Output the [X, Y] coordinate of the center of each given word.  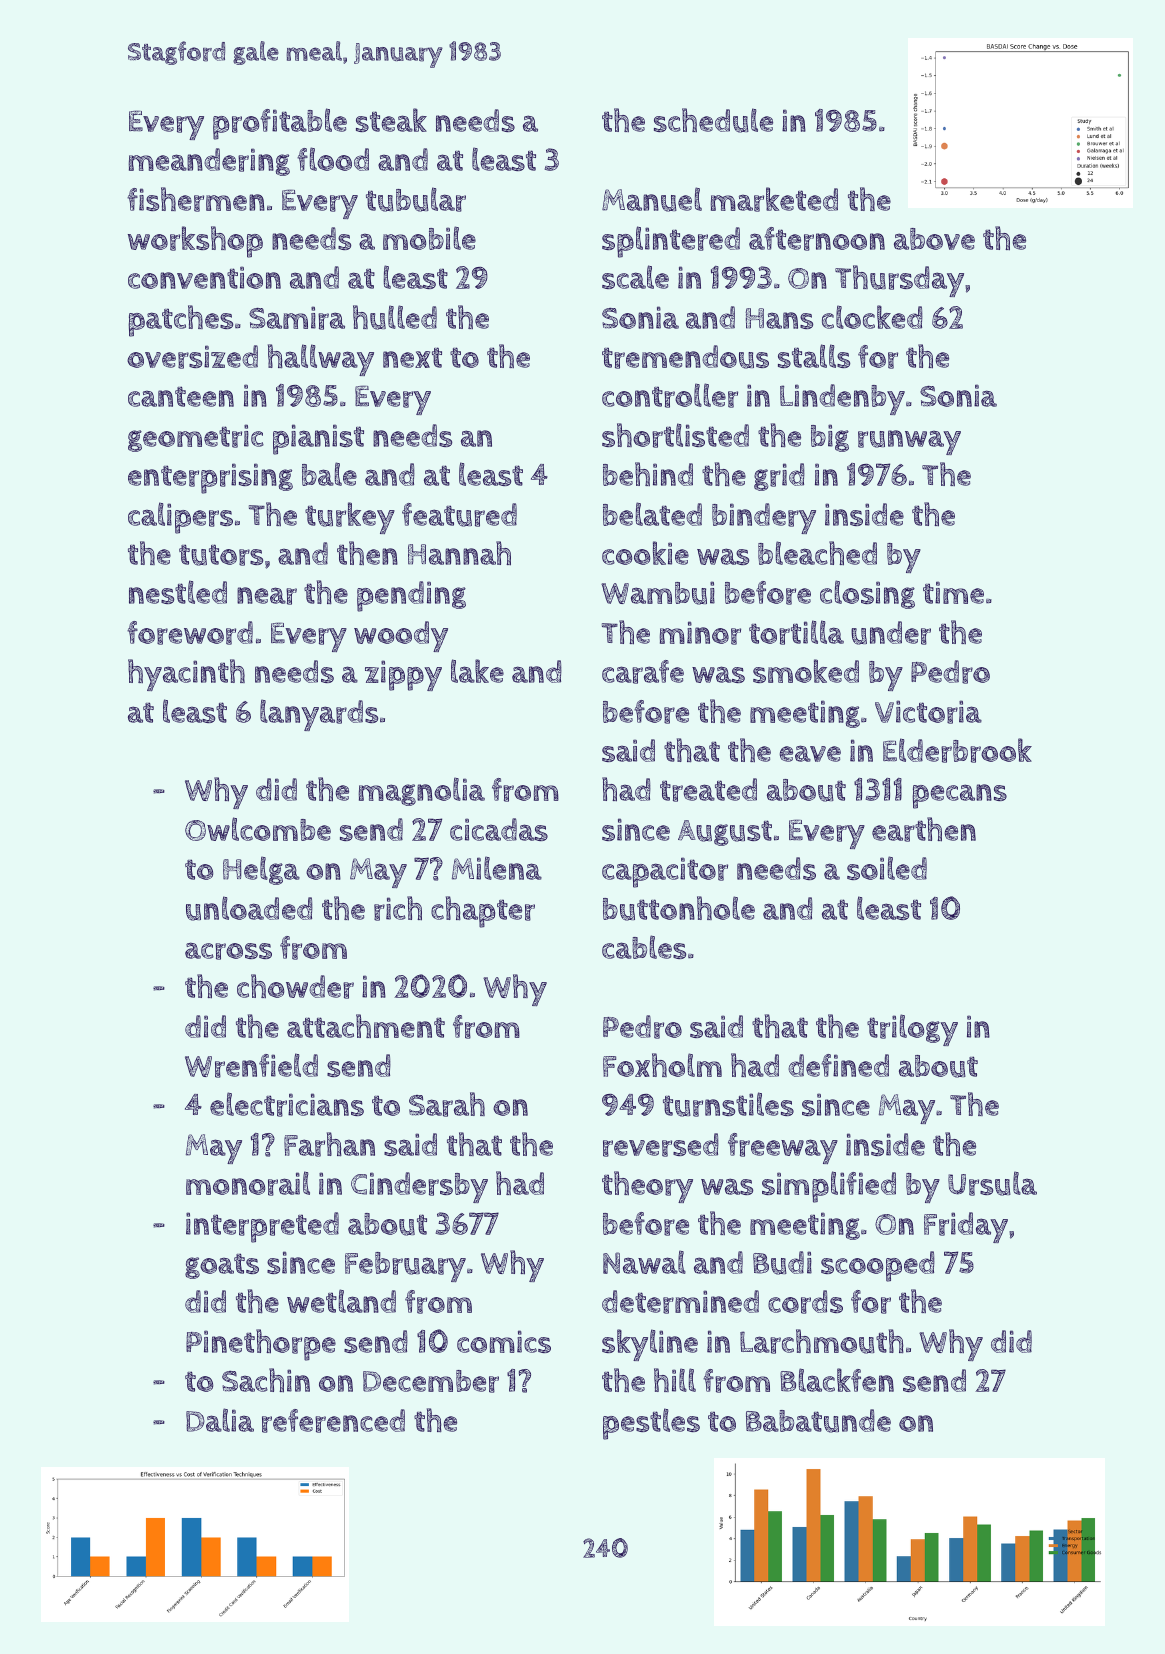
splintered [671, 242]
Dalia [220, 1420]
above [934, 239]
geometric [196, 438]
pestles [651, 1424]
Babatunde [818, 1421]
